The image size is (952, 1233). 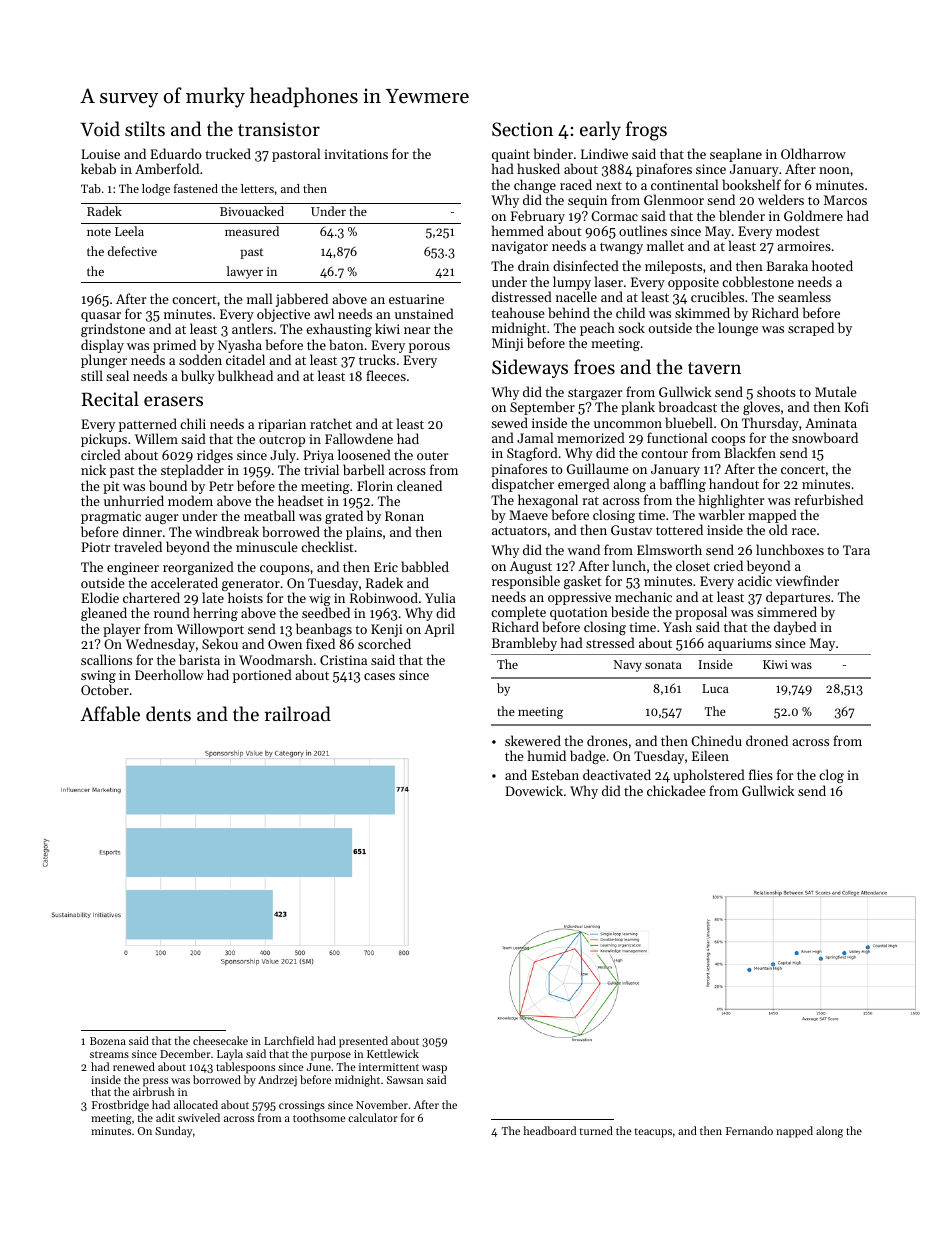 What do you see at coordinates (532, 454) in the screenshot?
I see `Stagford` at bounding box center [532, 454].
